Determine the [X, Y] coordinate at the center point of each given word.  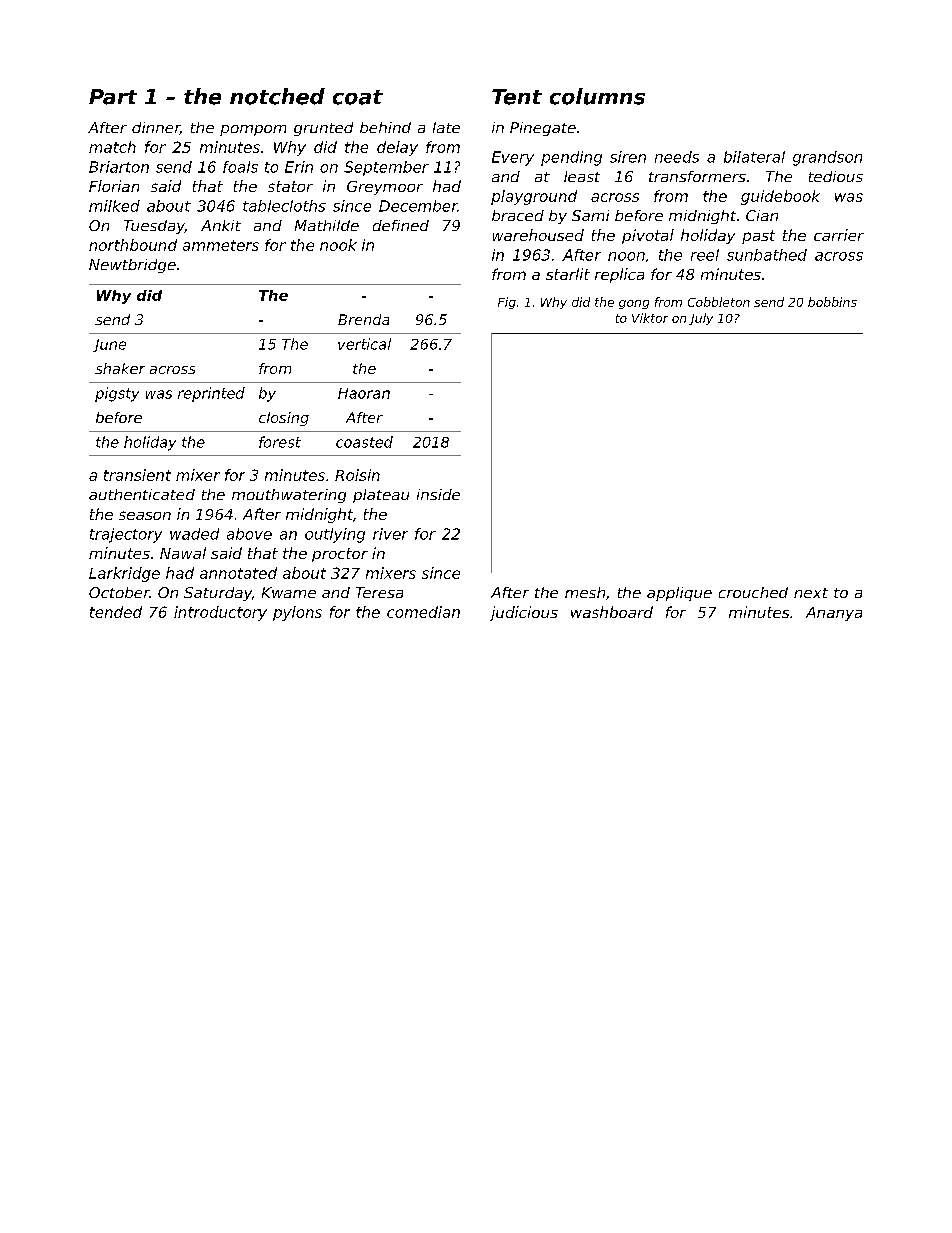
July [701, 319]
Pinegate [543, 129]
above [249, 534]
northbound [133, 245]
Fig [507, 303]
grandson [827, 158]
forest [280, 442]
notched [277, 96]
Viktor [650, 318]
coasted [364, 442]
